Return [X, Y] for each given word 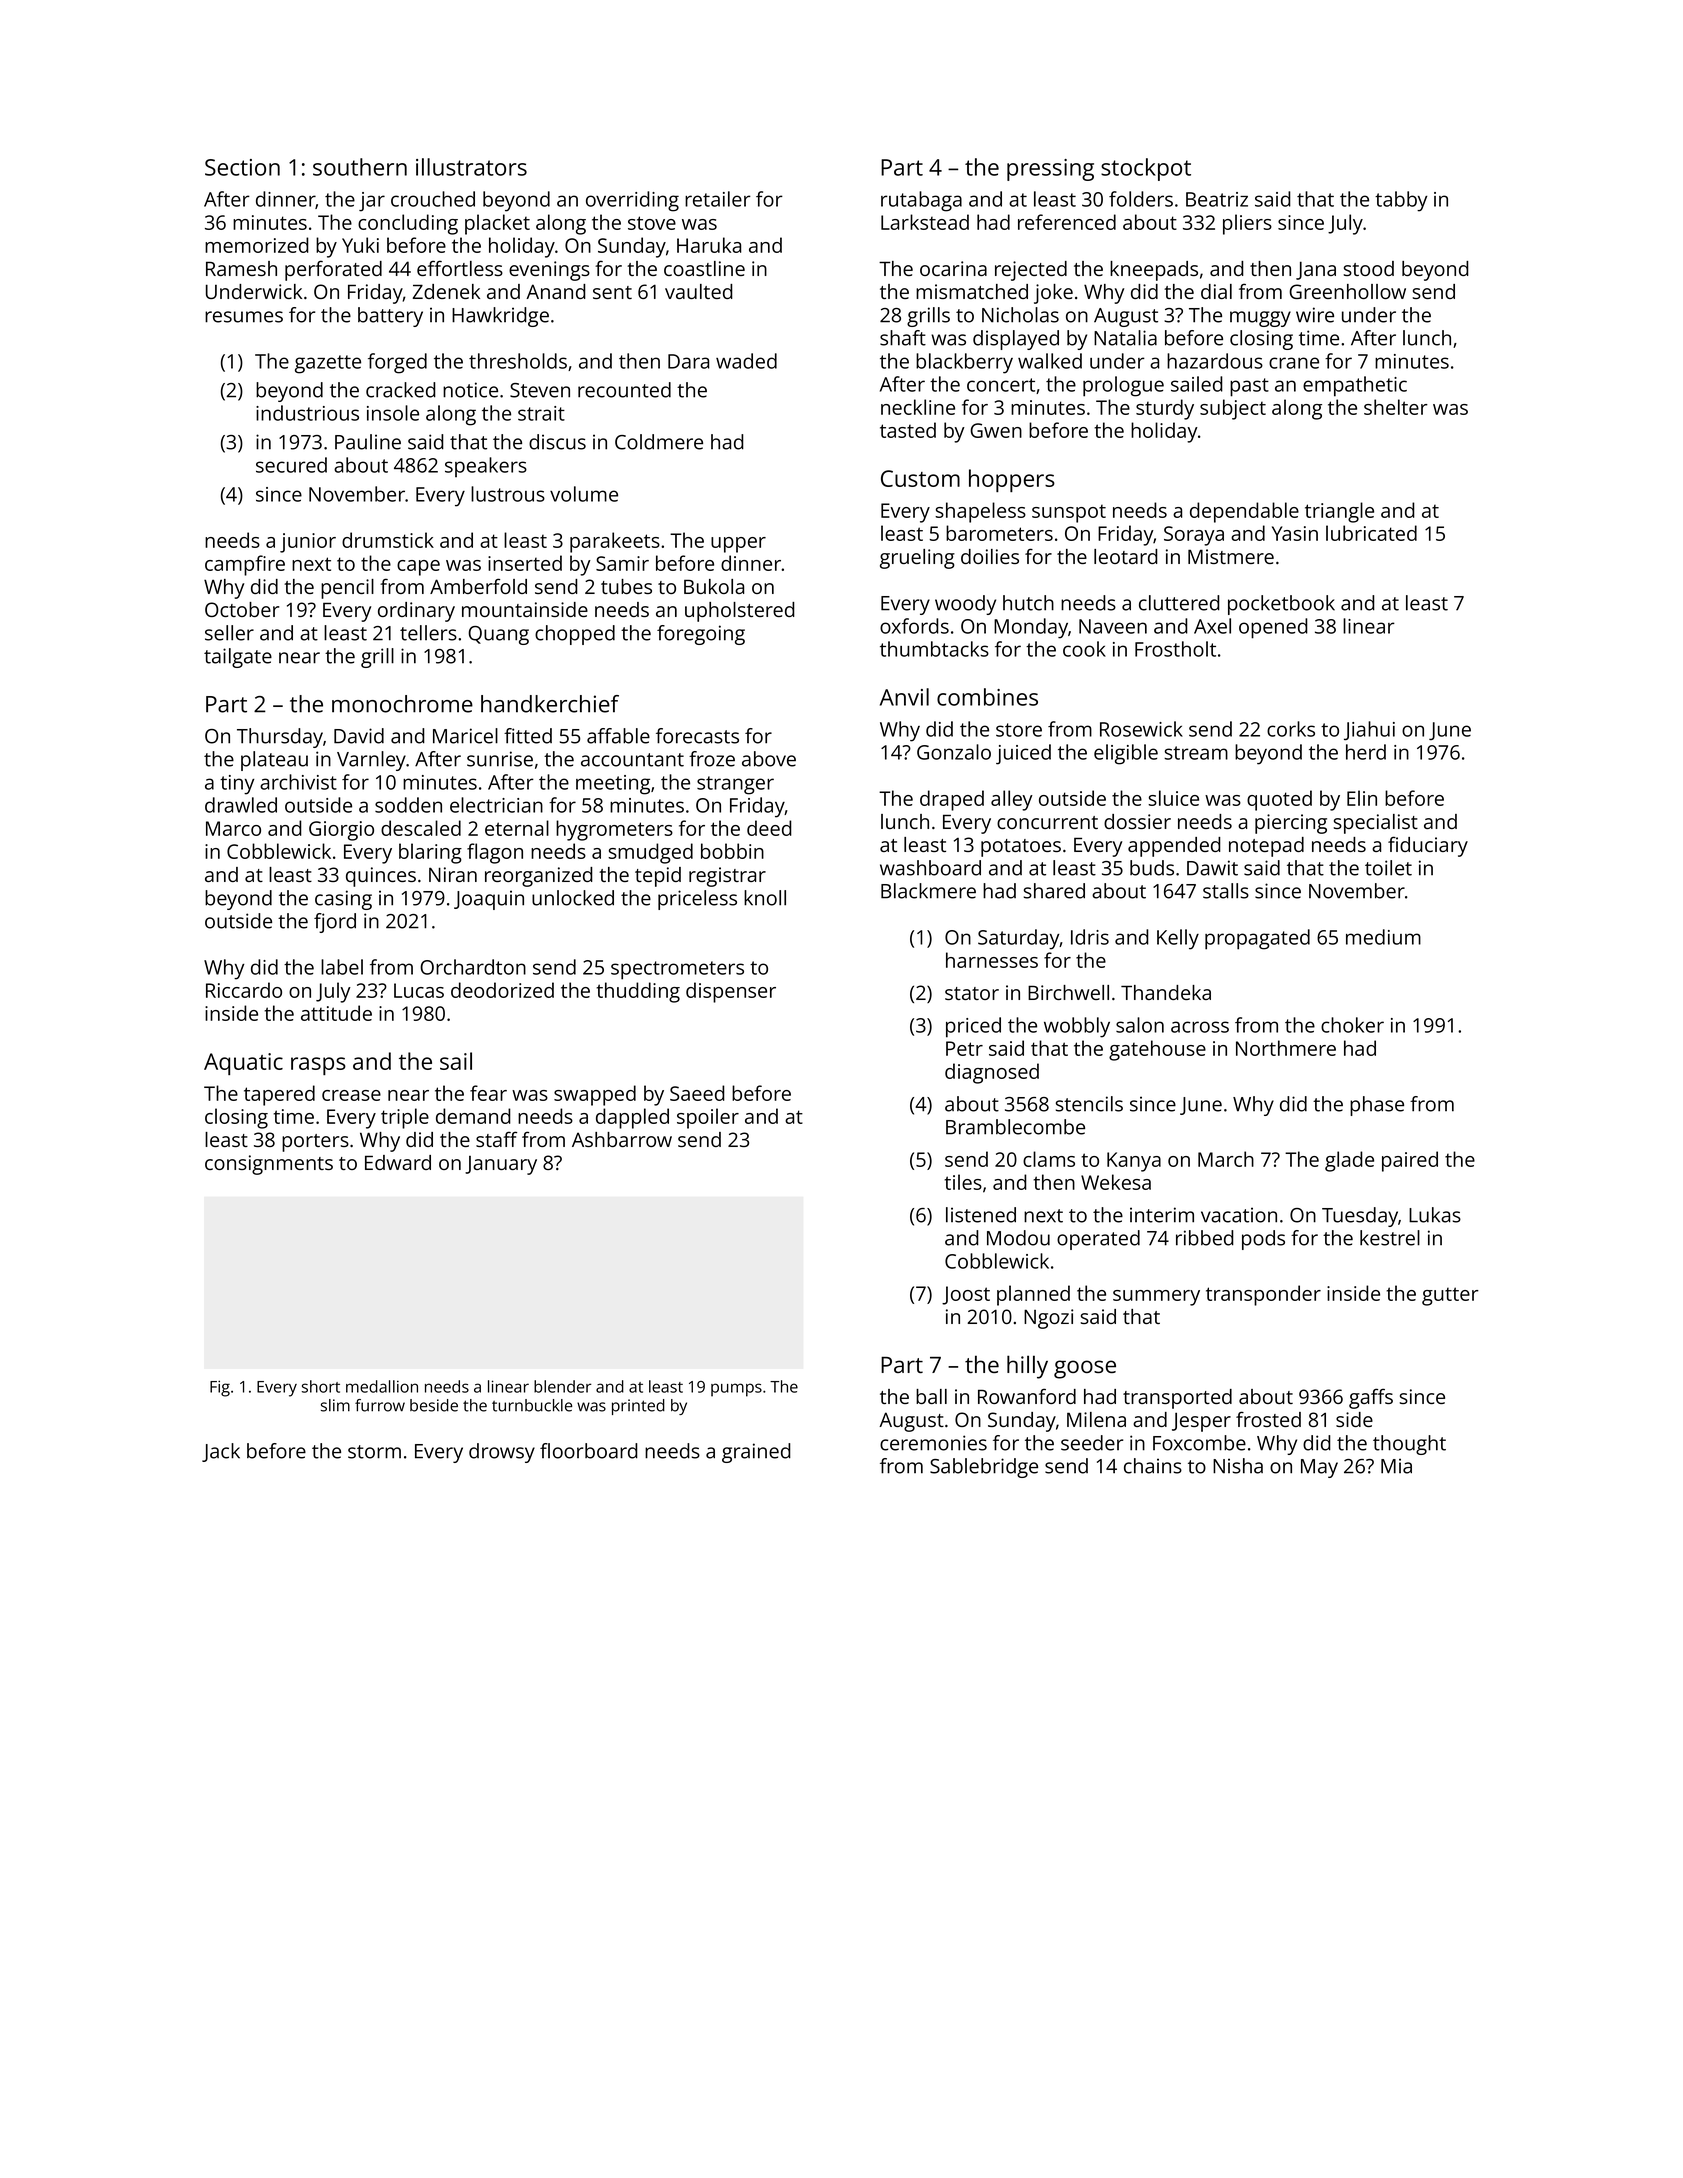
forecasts [697, 736]
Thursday [280, 738]
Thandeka [1166, 992]
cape [418, 568]
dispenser [731, 992]
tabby [1401, 201]
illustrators [471, 167]
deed [769, 828]
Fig [220, 1388]
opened [1273, 628]
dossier [1137, 821]
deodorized [502, 990]
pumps [736, 1390]
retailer [718, 199]
